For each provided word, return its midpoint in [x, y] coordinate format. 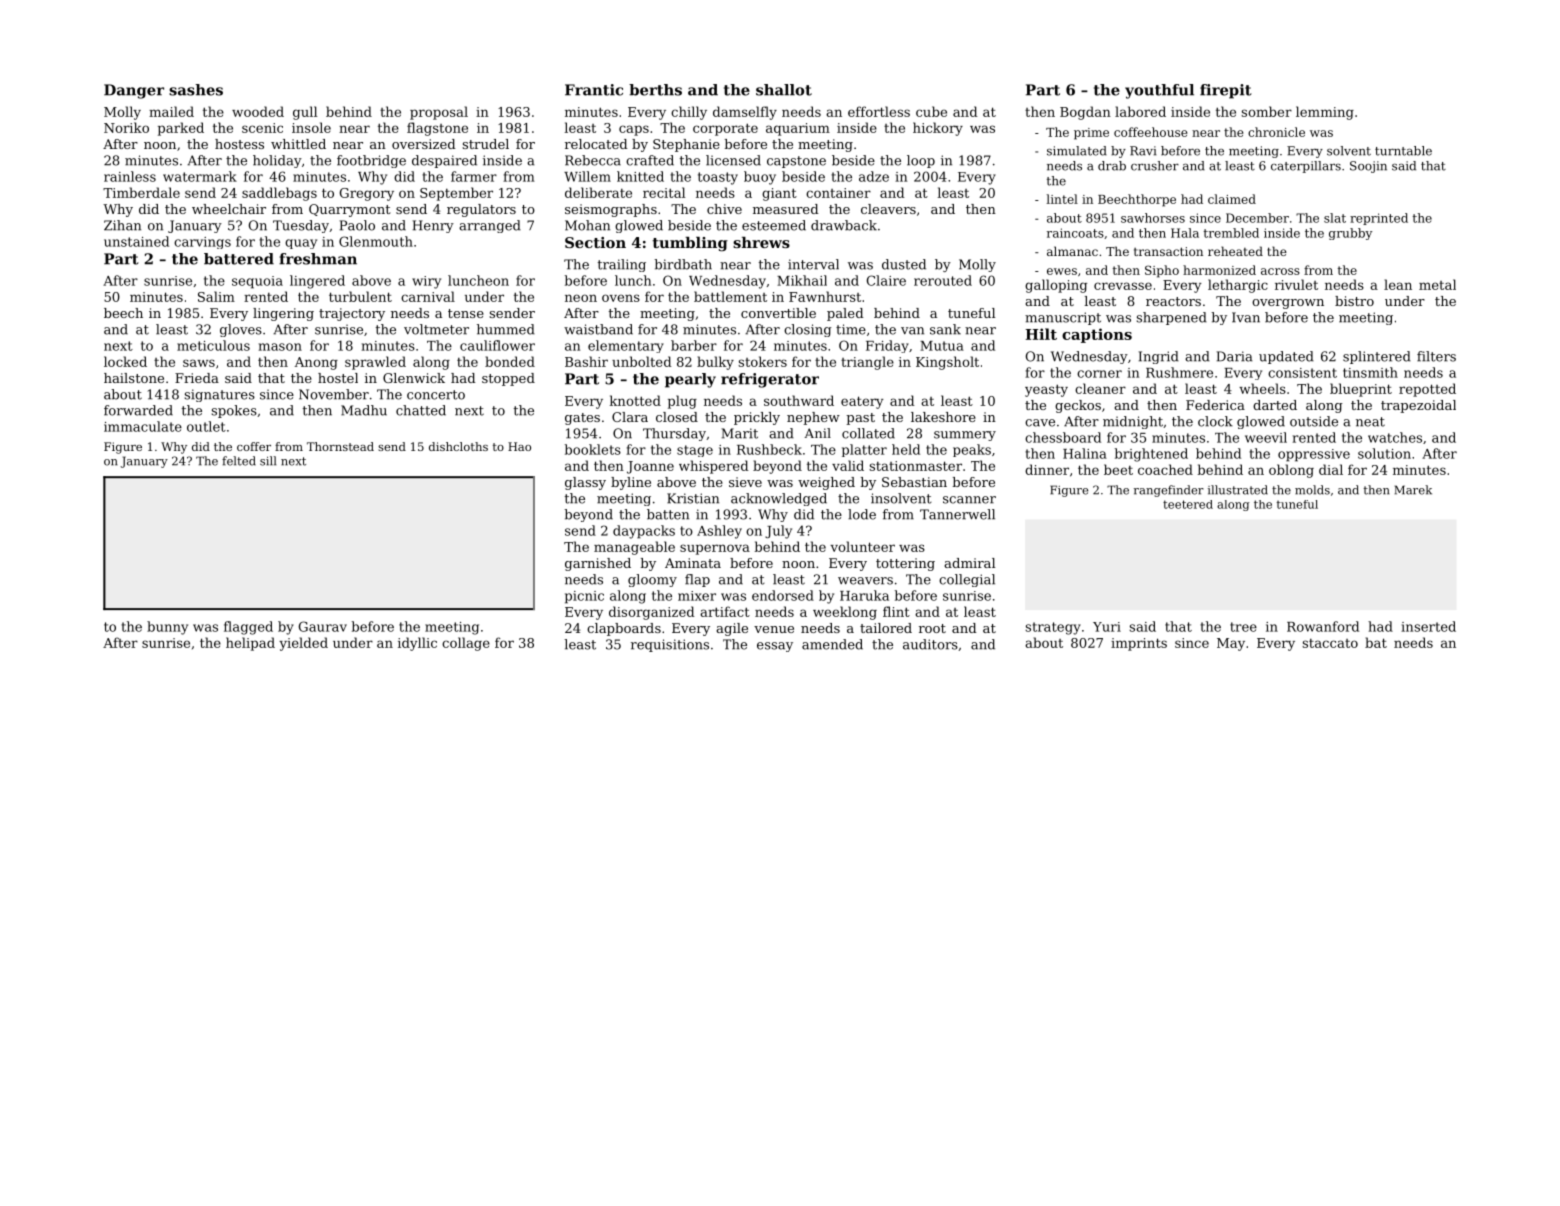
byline [631, 483]
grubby [1350, 234]
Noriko [126, 127]
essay [775, 647]
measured [786, 209]
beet [1118, 469]
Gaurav [323, 626]
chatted [421, 410]
